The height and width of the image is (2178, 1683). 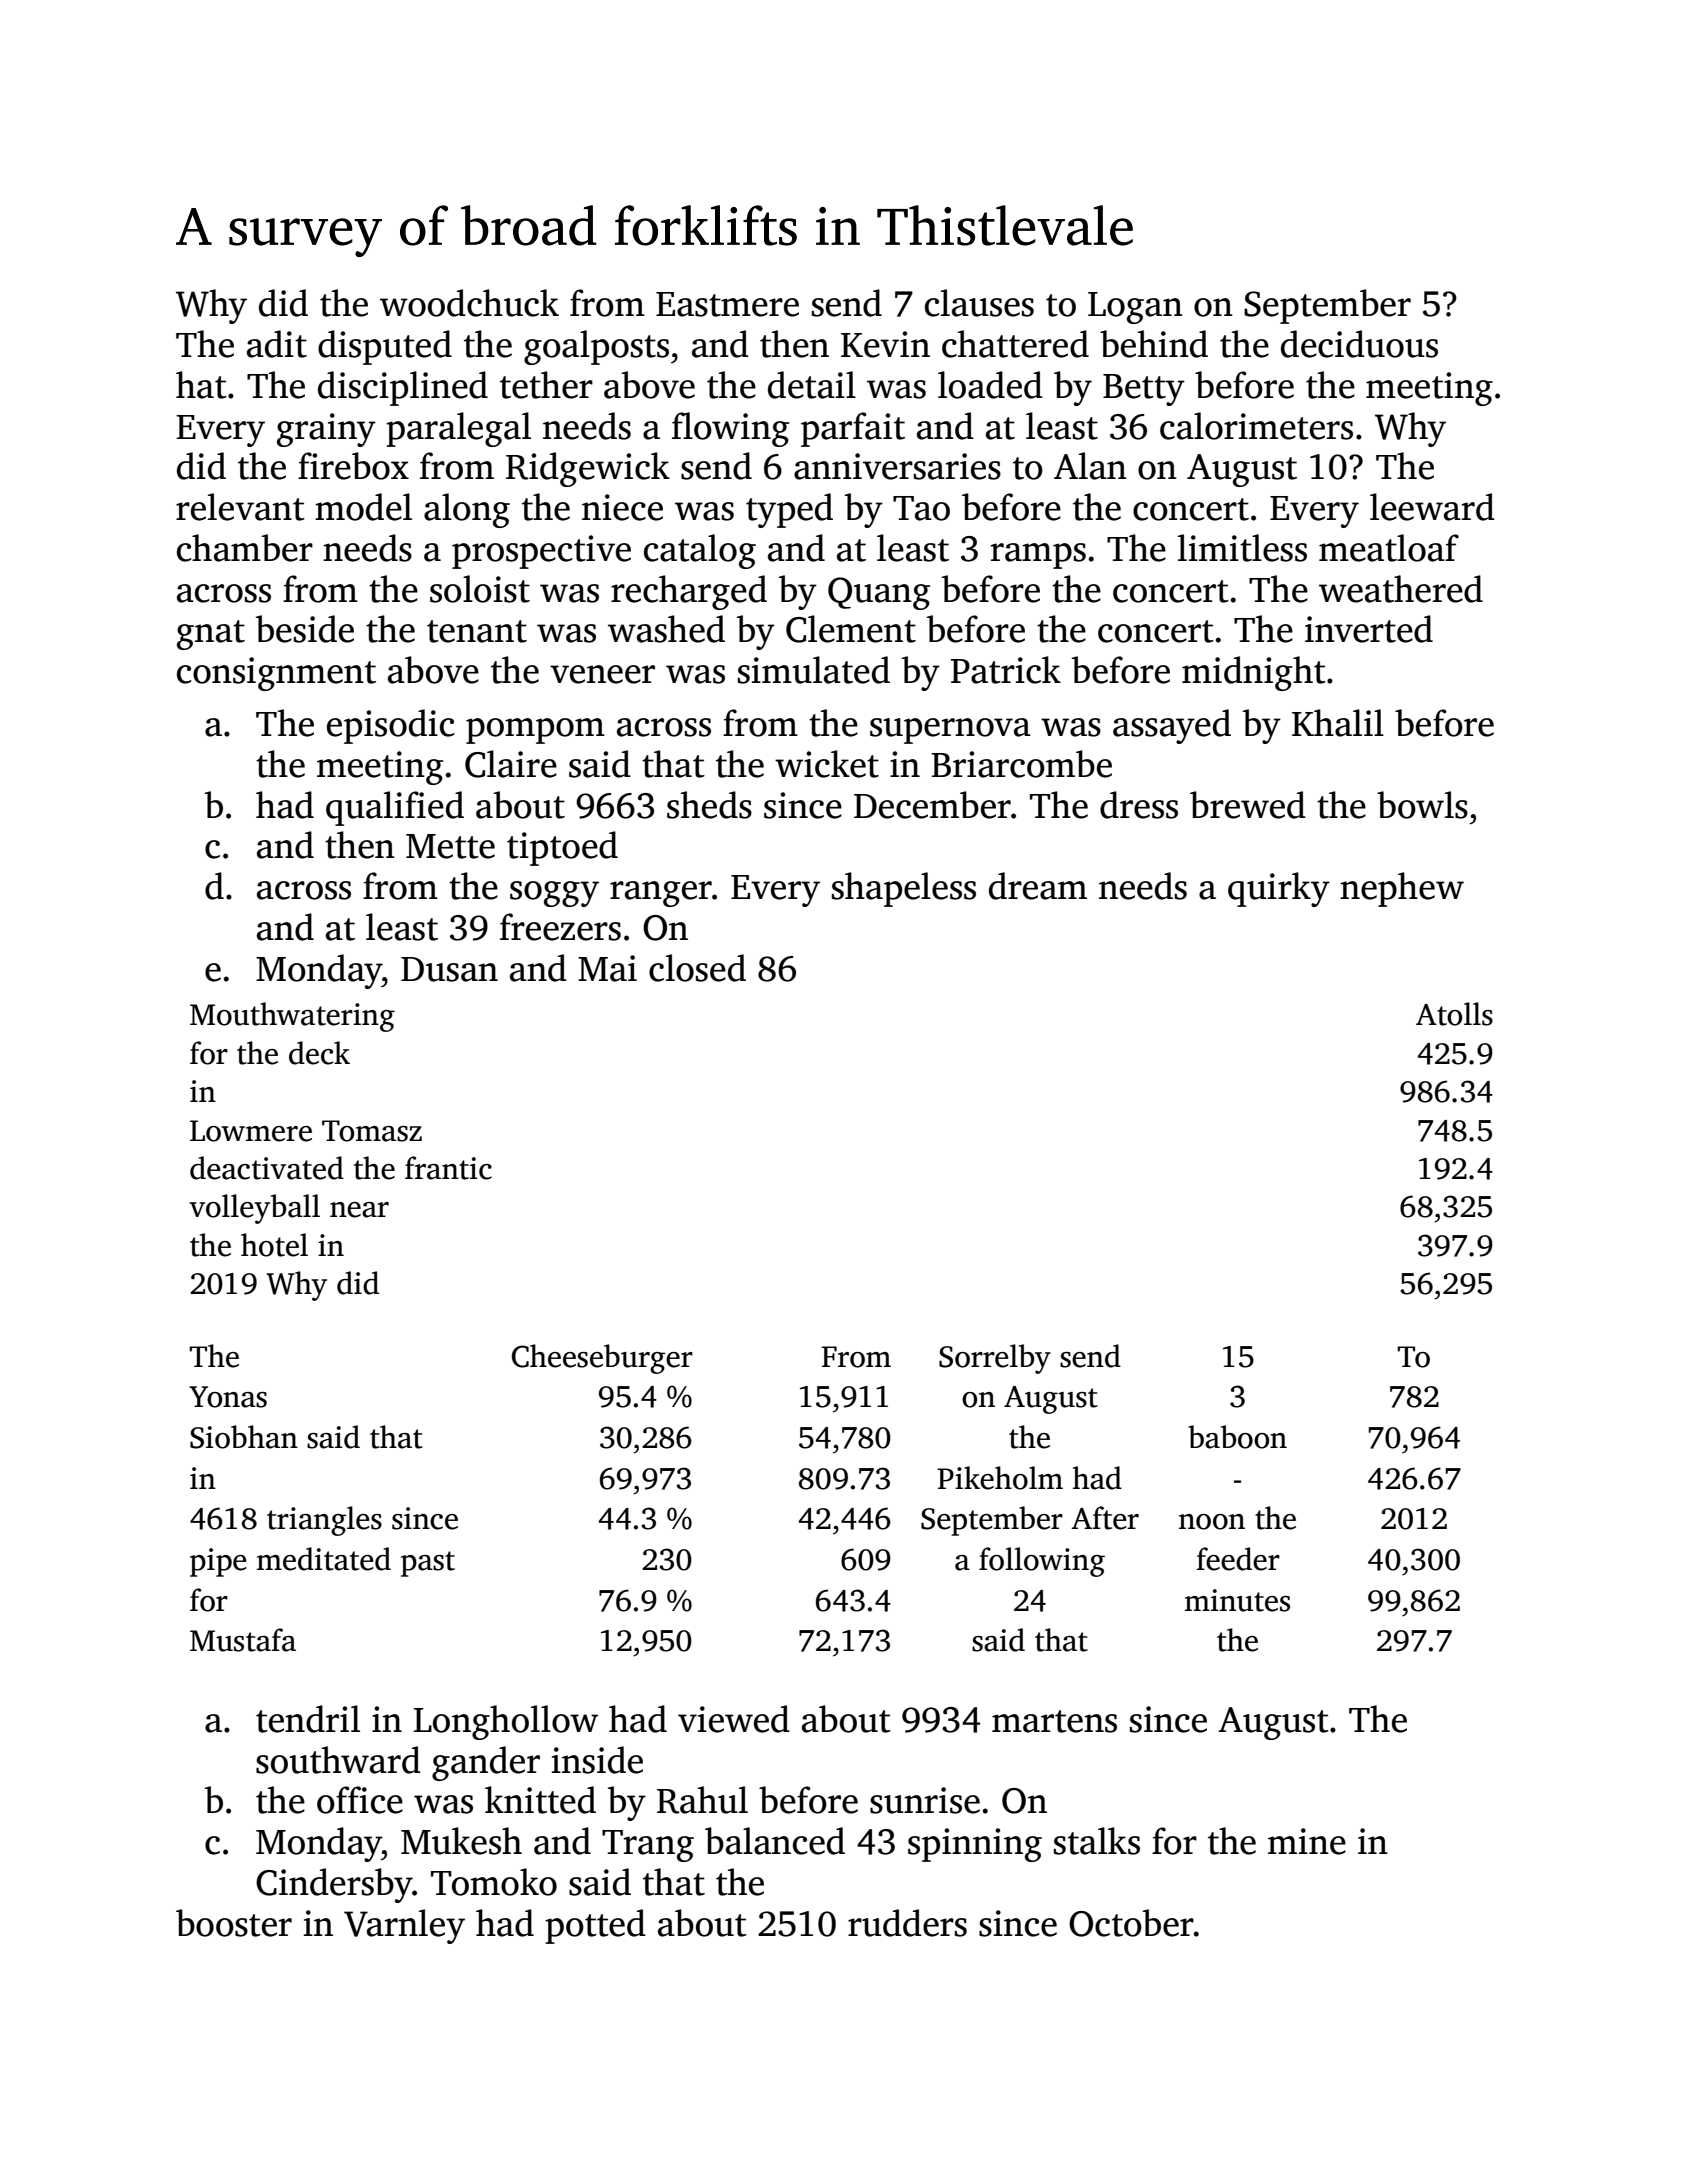 I want to click on veneer, so click(x=602, y=674).
